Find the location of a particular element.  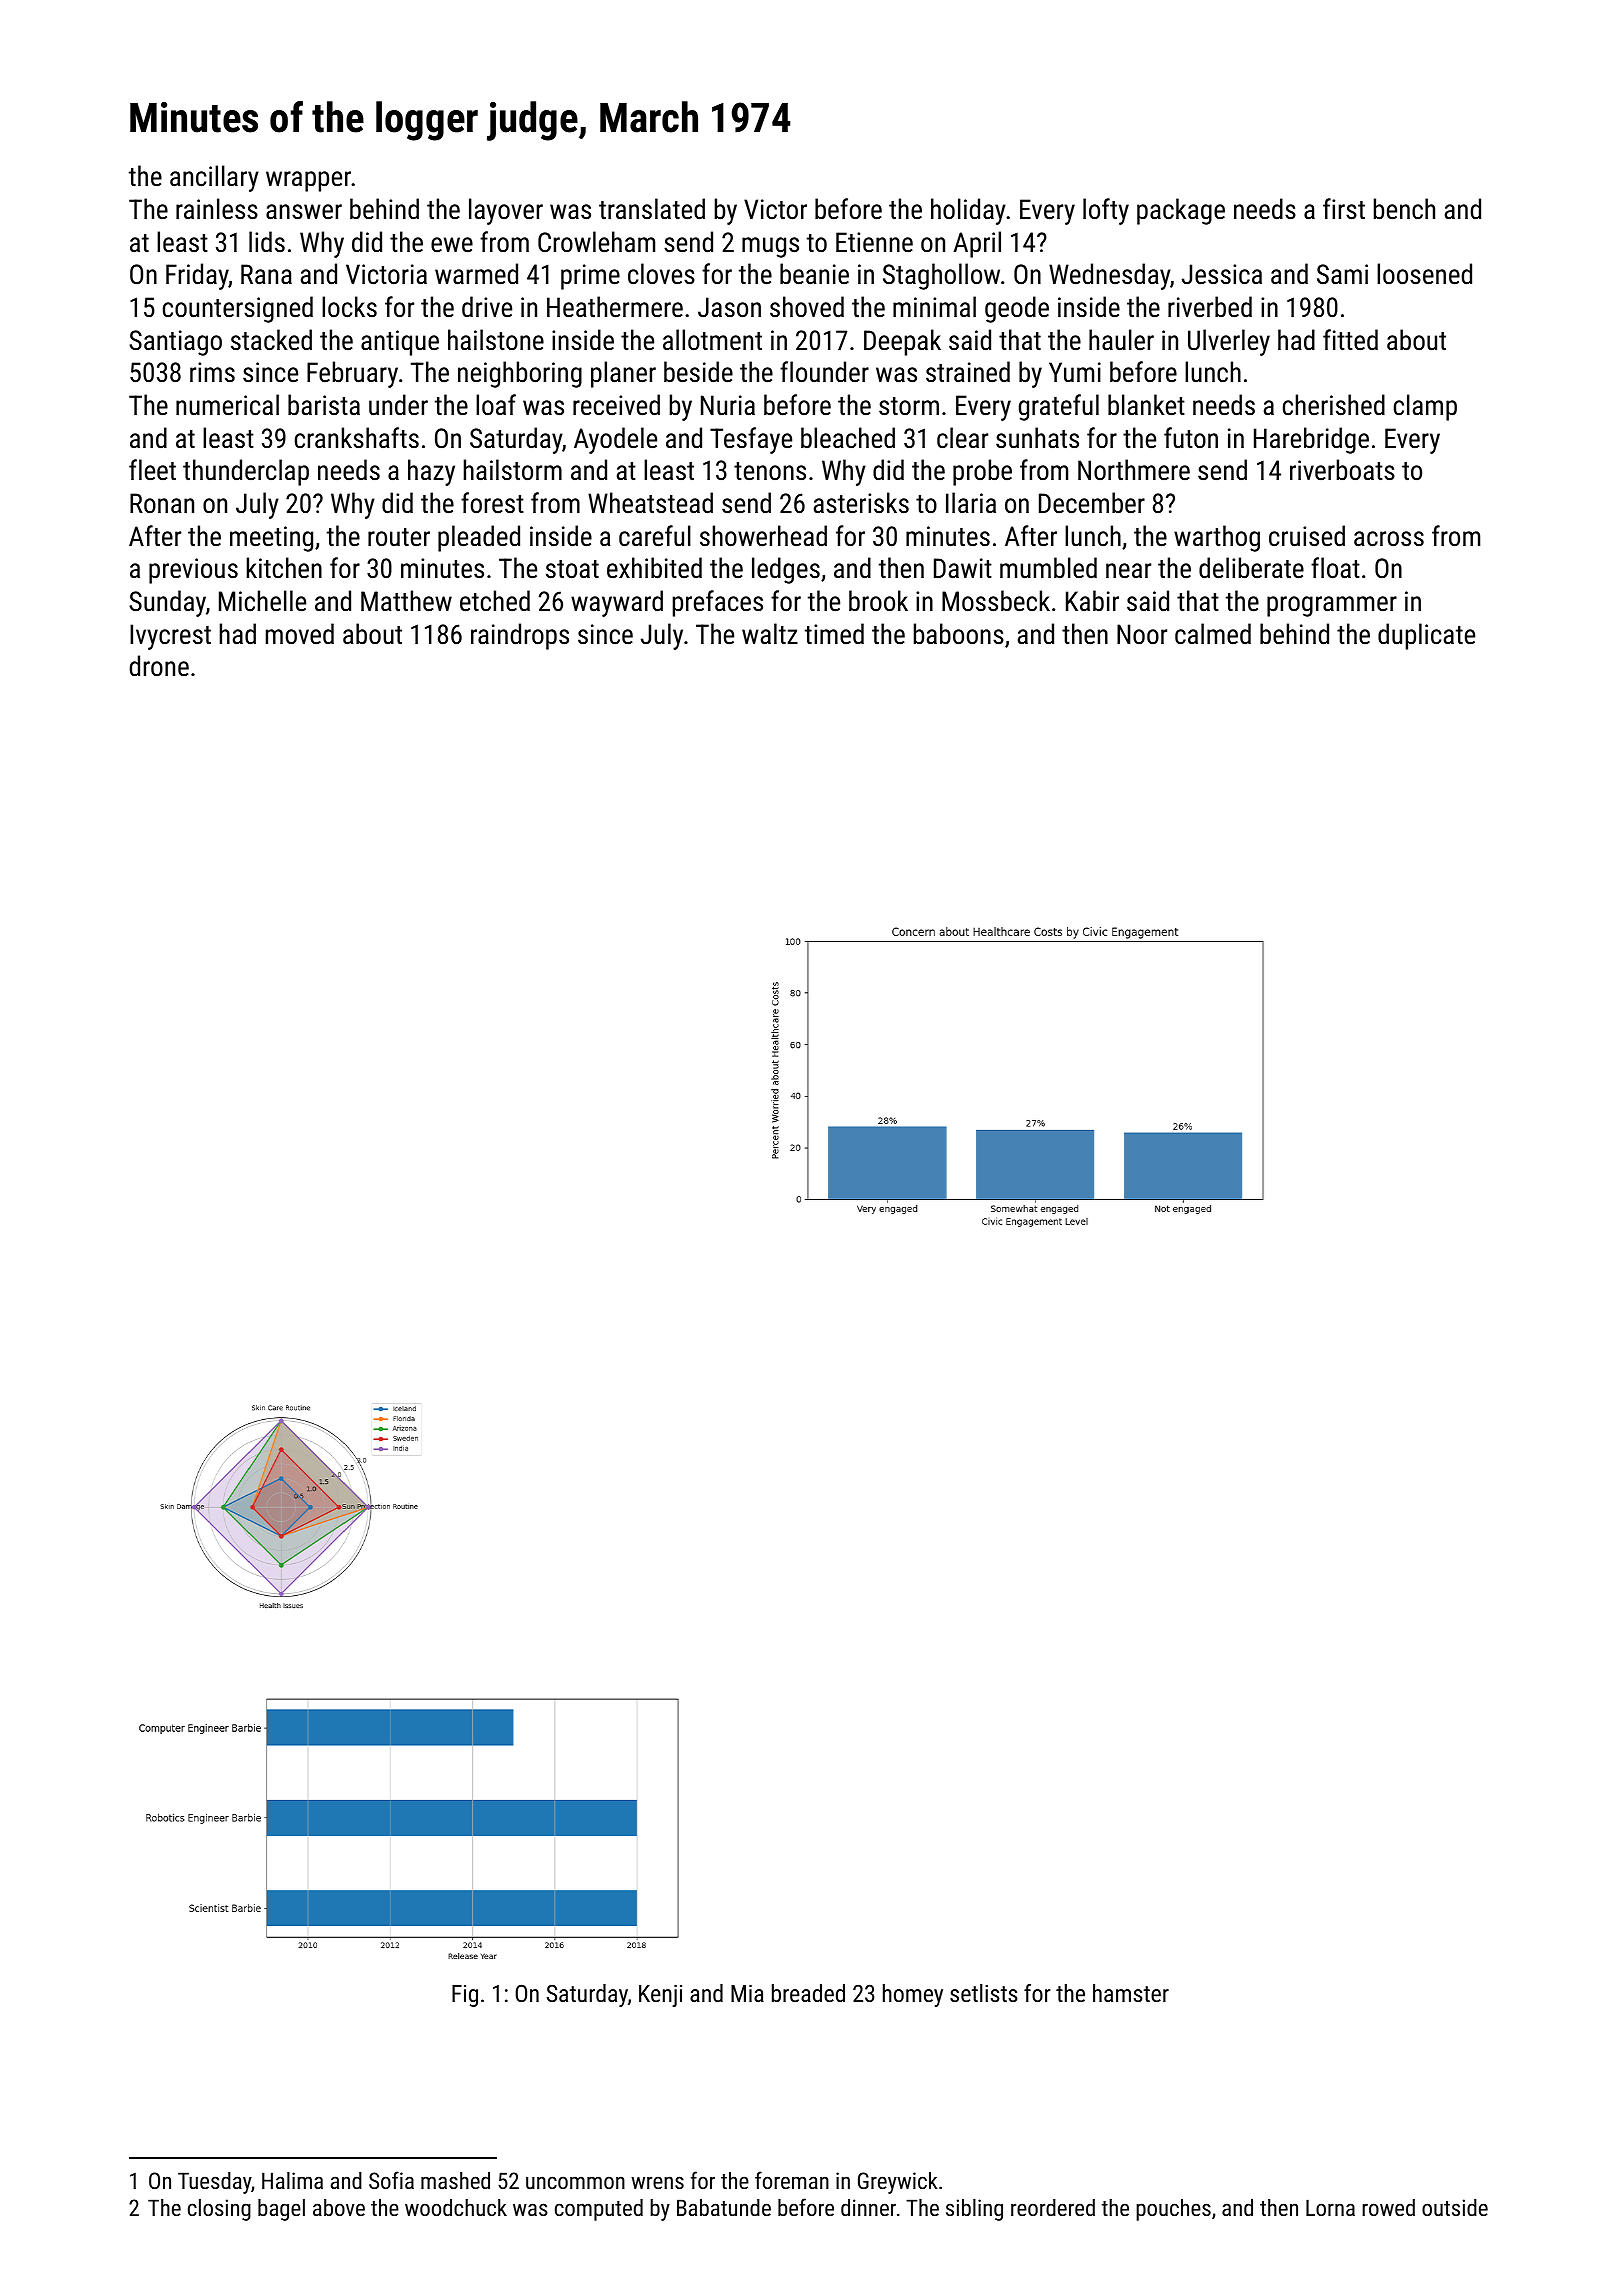

hamster is located at coordinates (1131, 1993).
